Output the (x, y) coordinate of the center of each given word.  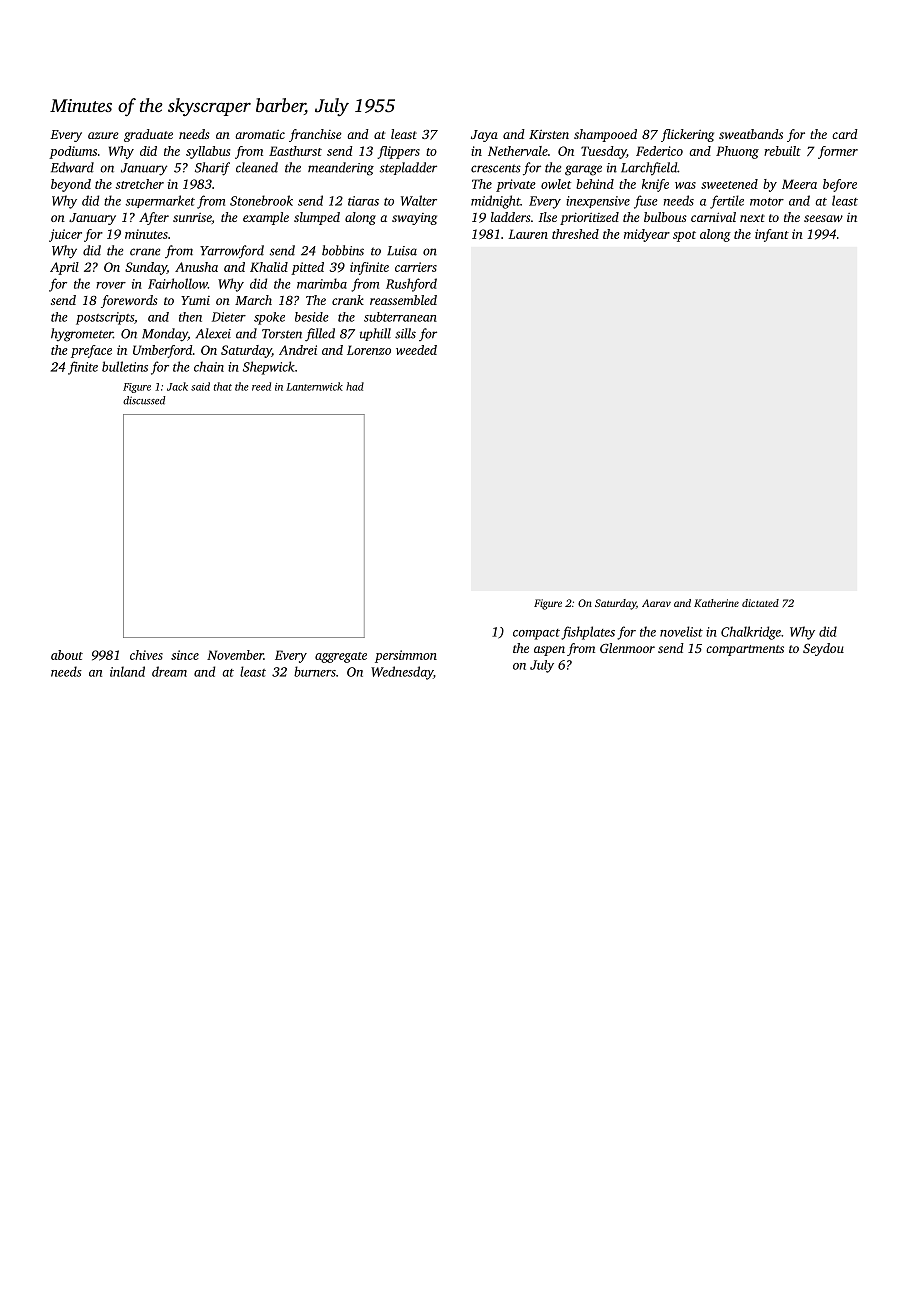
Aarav (656, 603)
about (67, 655)
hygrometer (82, 335)
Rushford (411, 285)
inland (127, 671)
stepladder (408, 168)
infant (772, 235)
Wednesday (402, 673)
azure (103, 135)
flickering (687, 135)
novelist (681, 631)
